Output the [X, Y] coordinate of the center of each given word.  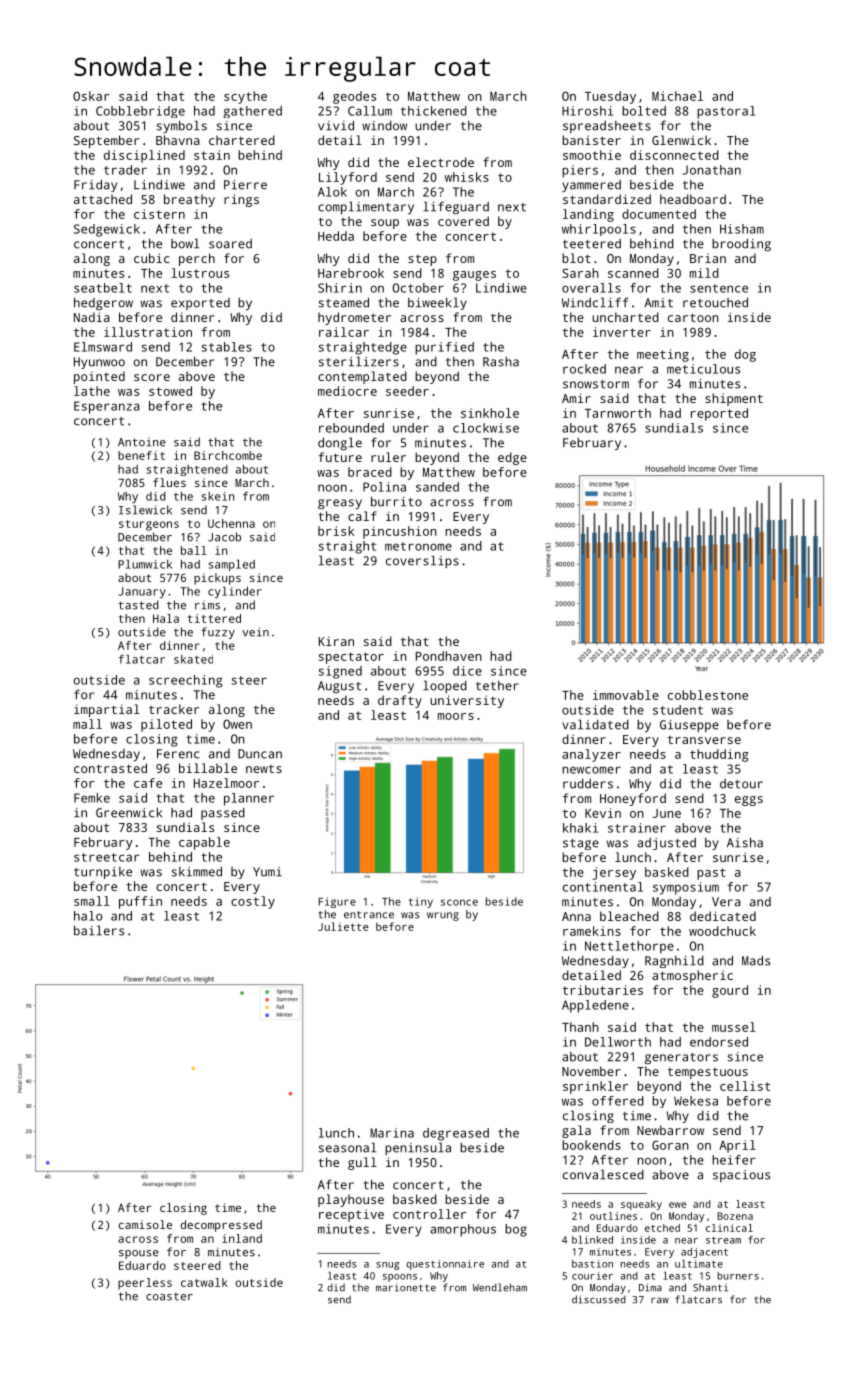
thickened [434, 111]
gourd [730, 991]
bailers [99, 930]
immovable [626, 695]
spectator [351, 658]
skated [193, 659]
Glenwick [681, 140]
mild [704, 273]
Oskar [91, 96]
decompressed [221, 1226]
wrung [443, 916]
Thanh [580, 1027]
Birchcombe [228, 455]
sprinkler [595, 1087]
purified [444, 348]
